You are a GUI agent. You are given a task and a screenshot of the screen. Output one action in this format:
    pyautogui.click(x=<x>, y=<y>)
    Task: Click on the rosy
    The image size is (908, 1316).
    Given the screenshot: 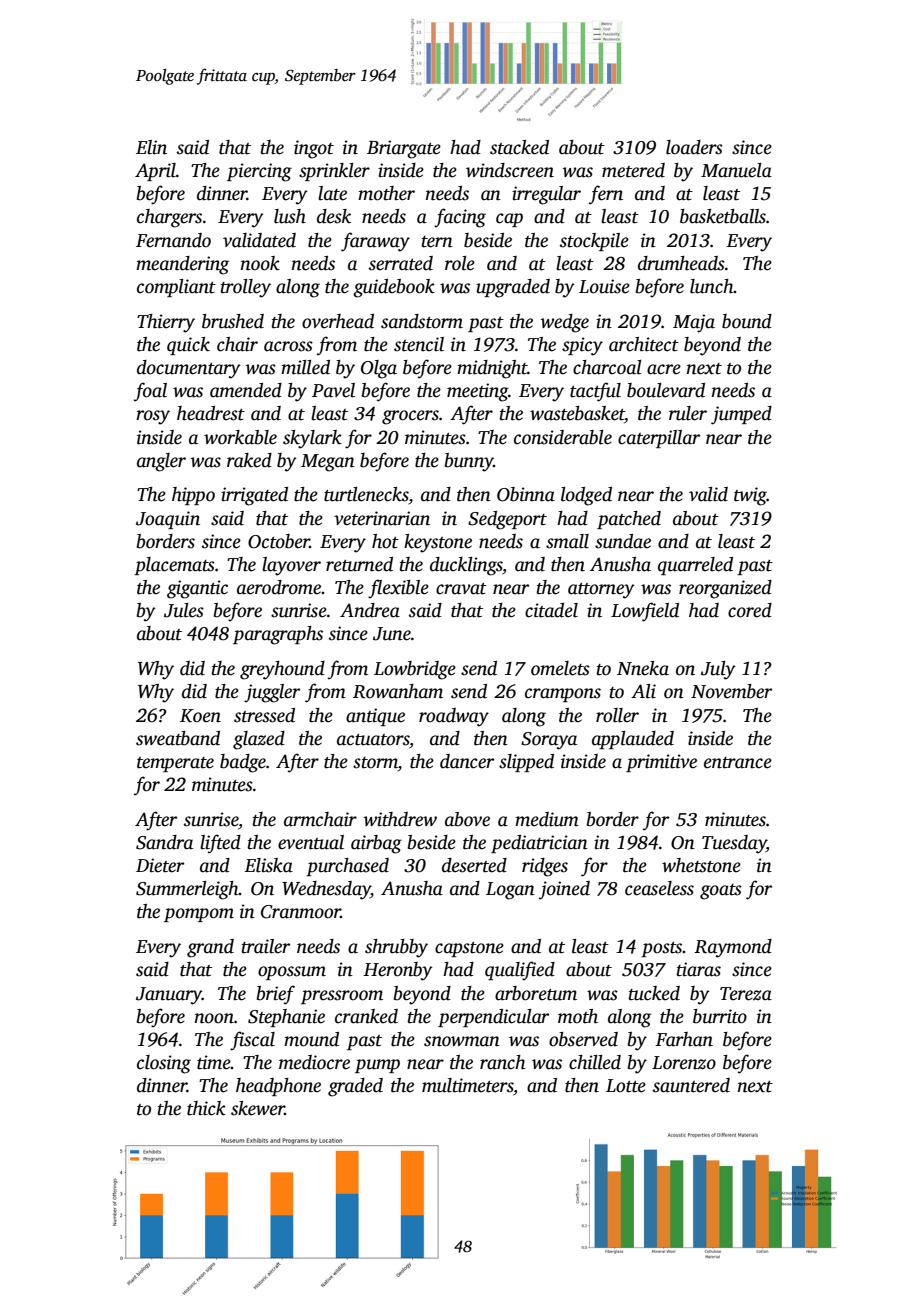 What is the action you would take?
    pyautogui.click(x=153, y=417)
